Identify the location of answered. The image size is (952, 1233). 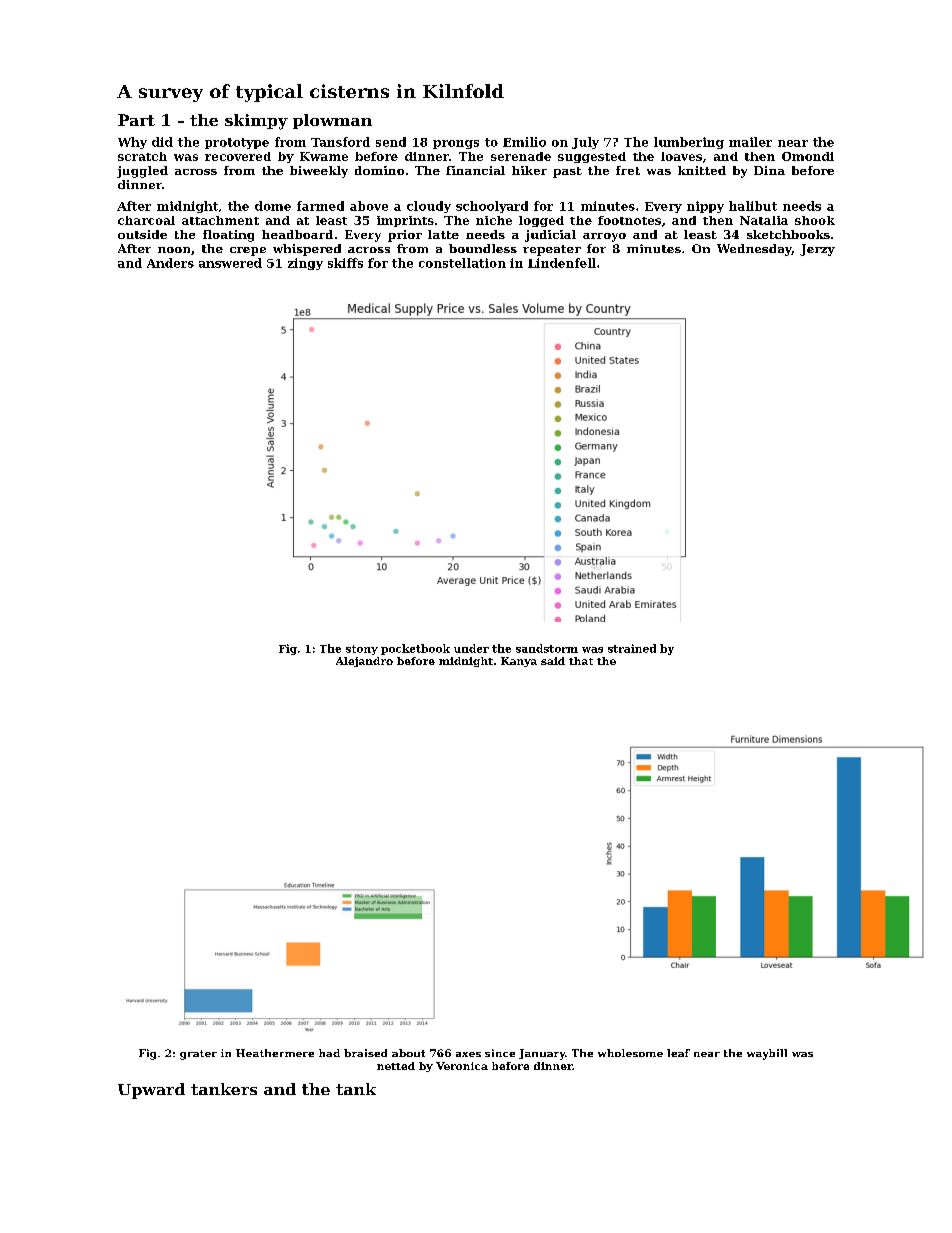
(230, 263).
